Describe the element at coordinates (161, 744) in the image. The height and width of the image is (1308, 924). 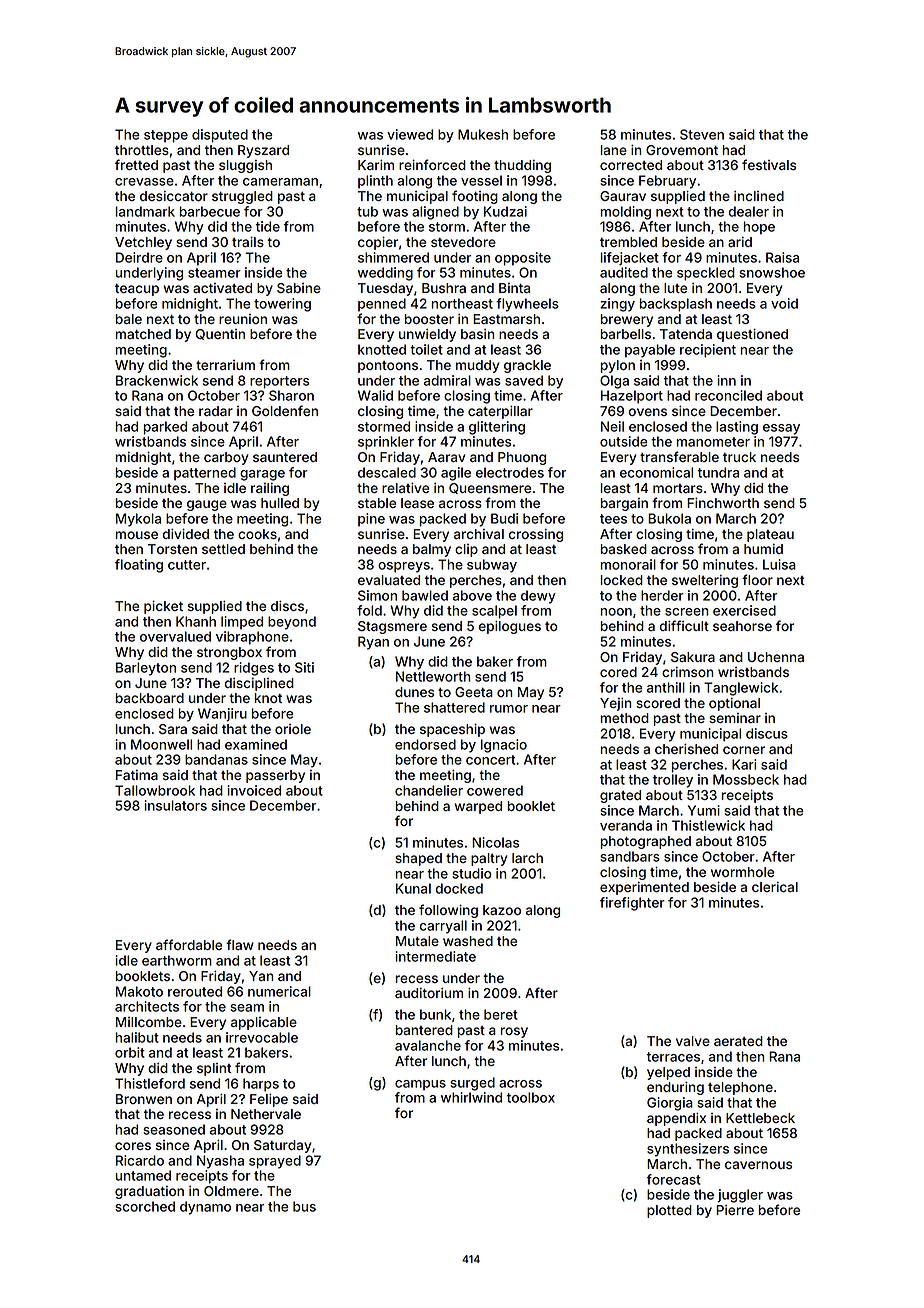
I see `Moonwell` at that location.
